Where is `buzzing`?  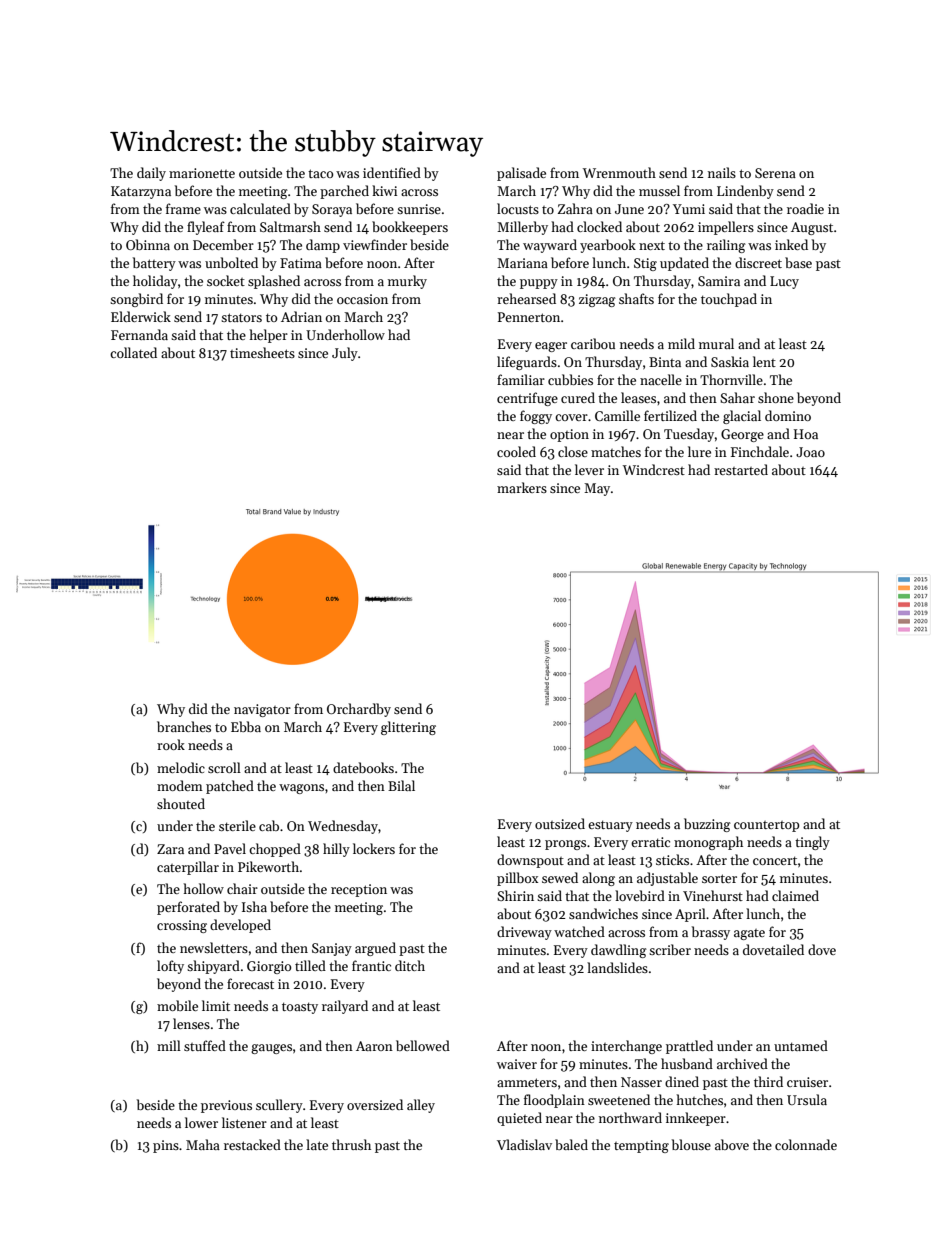
buzzing is located at coordinates (707, 825).
